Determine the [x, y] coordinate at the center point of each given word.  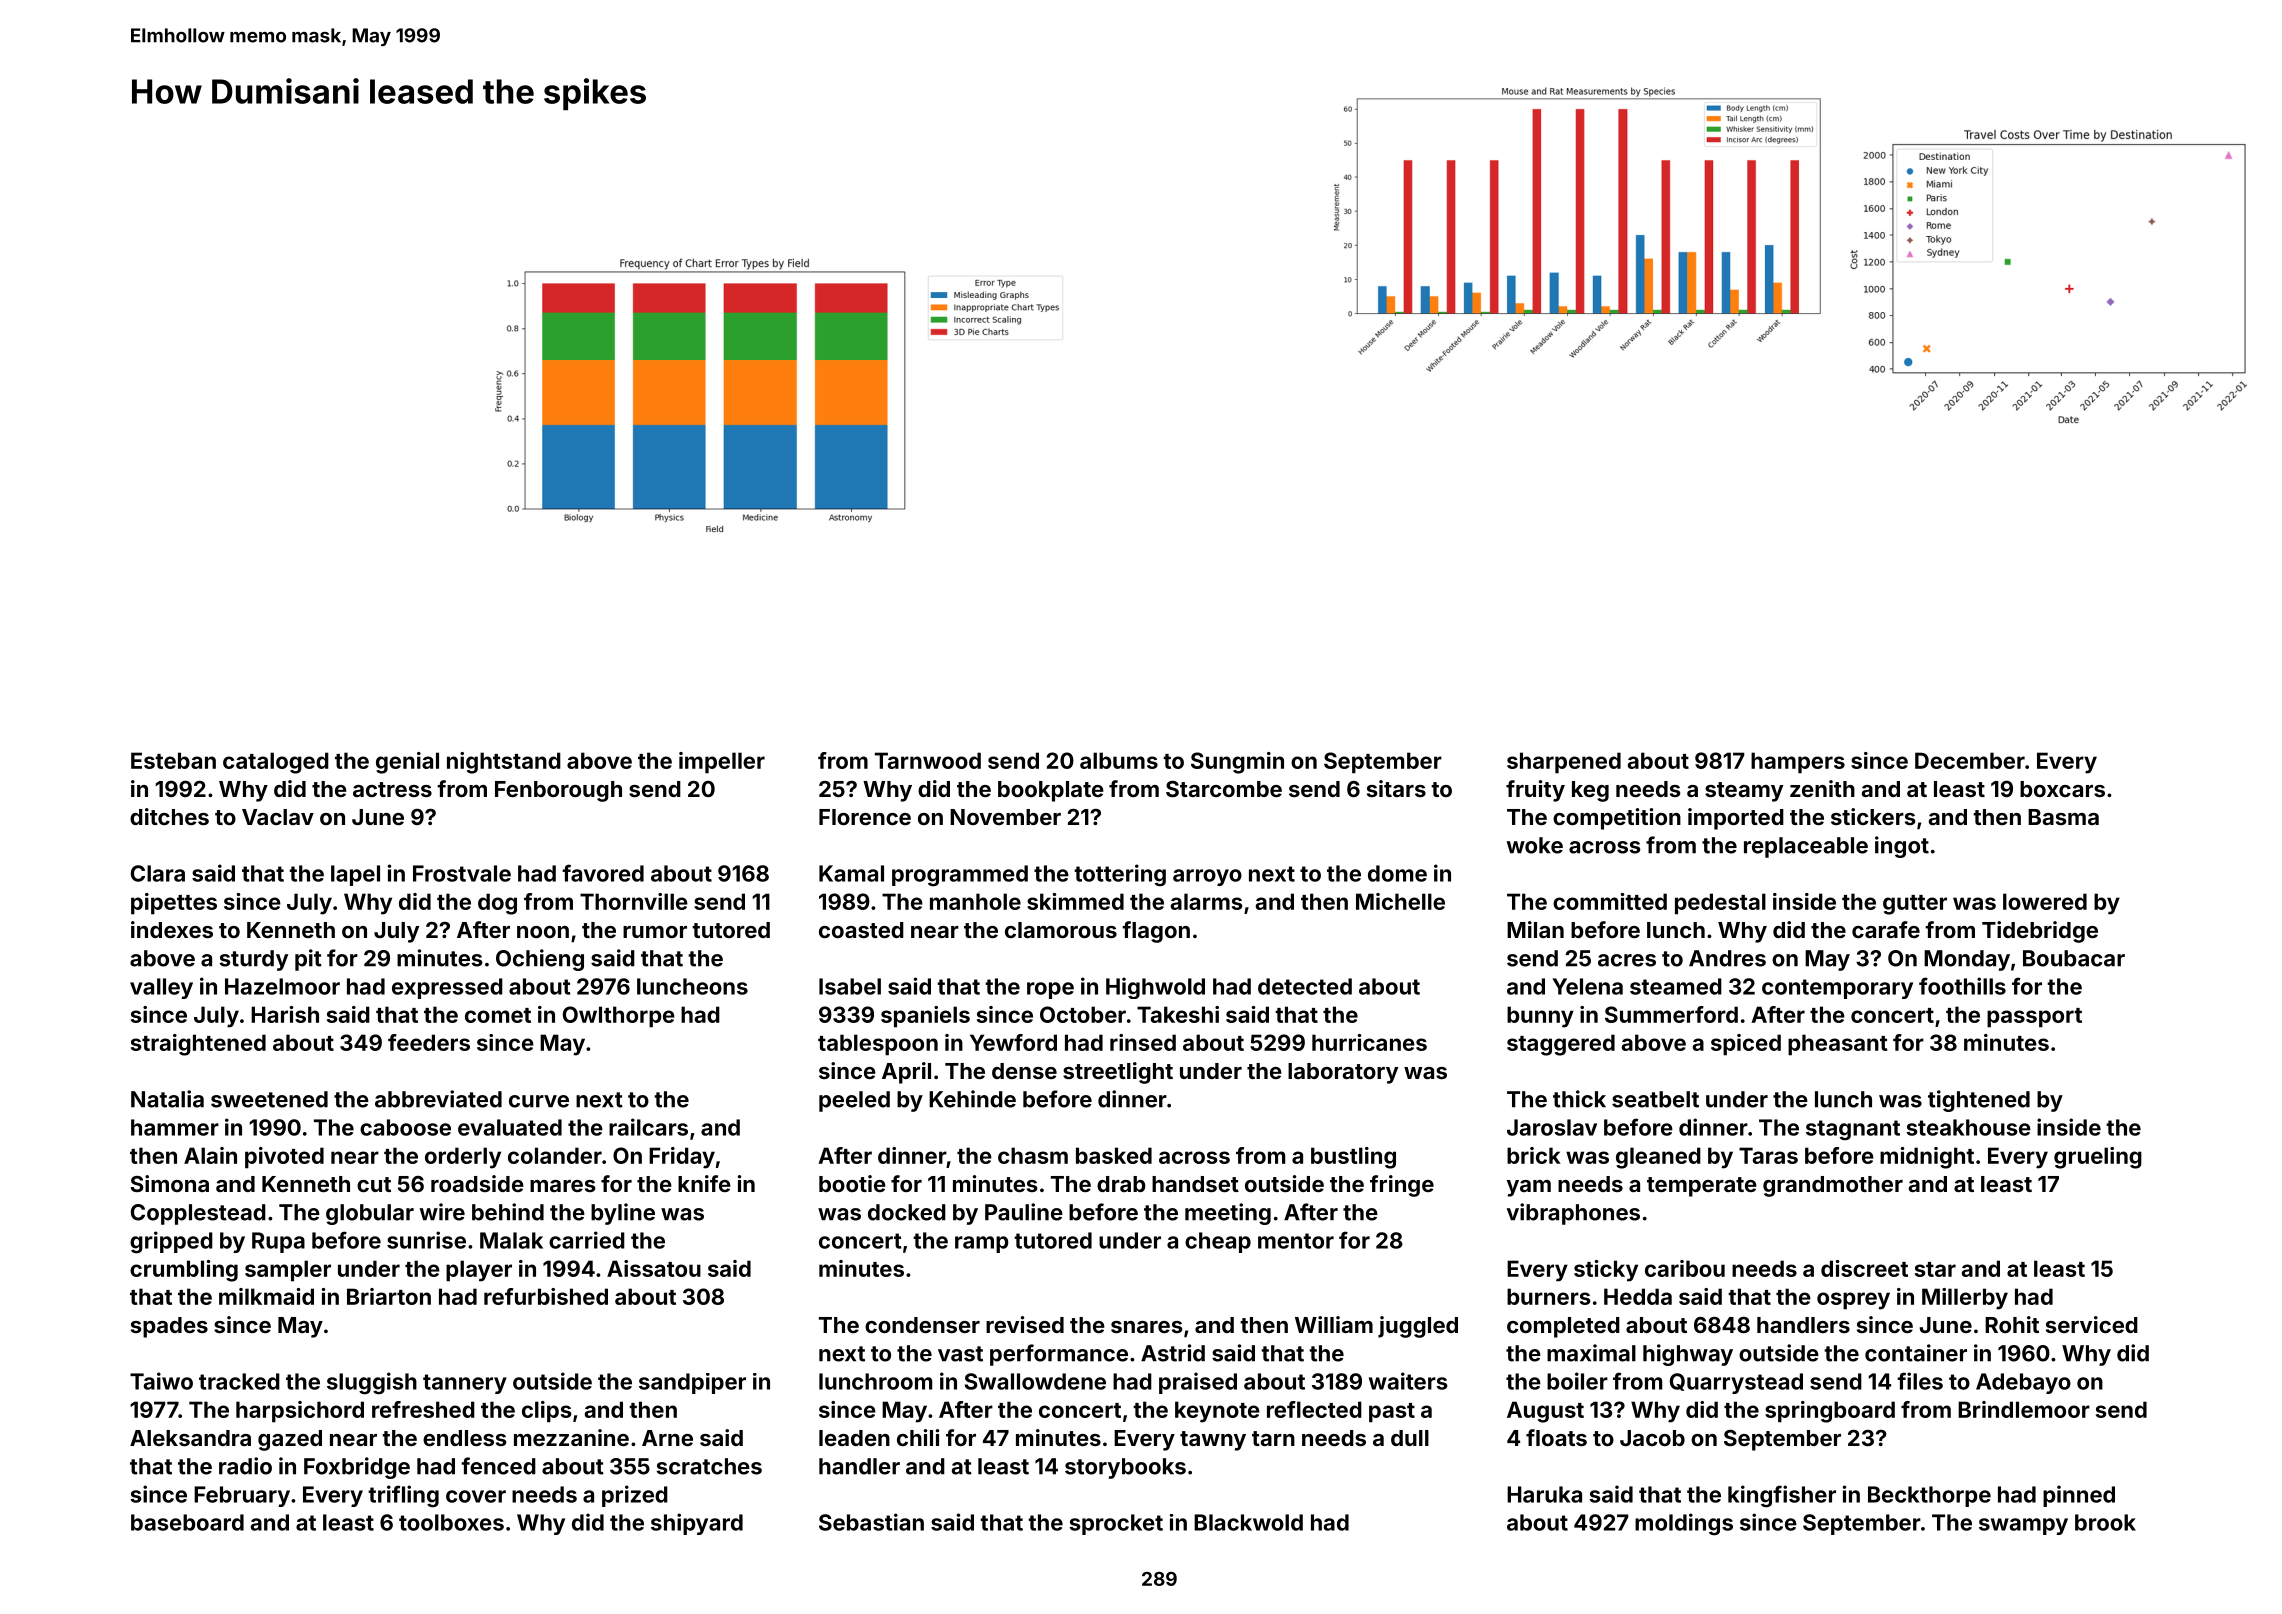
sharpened [1564, 763]
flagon [1156, 932]
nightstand [504, 763]
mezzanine [571, 1437]
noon [543, 932]
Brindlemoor [2024, 1409]
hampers [1798, 763]
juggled [1418, 1327]
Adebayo [2023, 1383]
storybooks [1125, 1468]
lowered [2045, 901]
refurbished [546, 1296]
